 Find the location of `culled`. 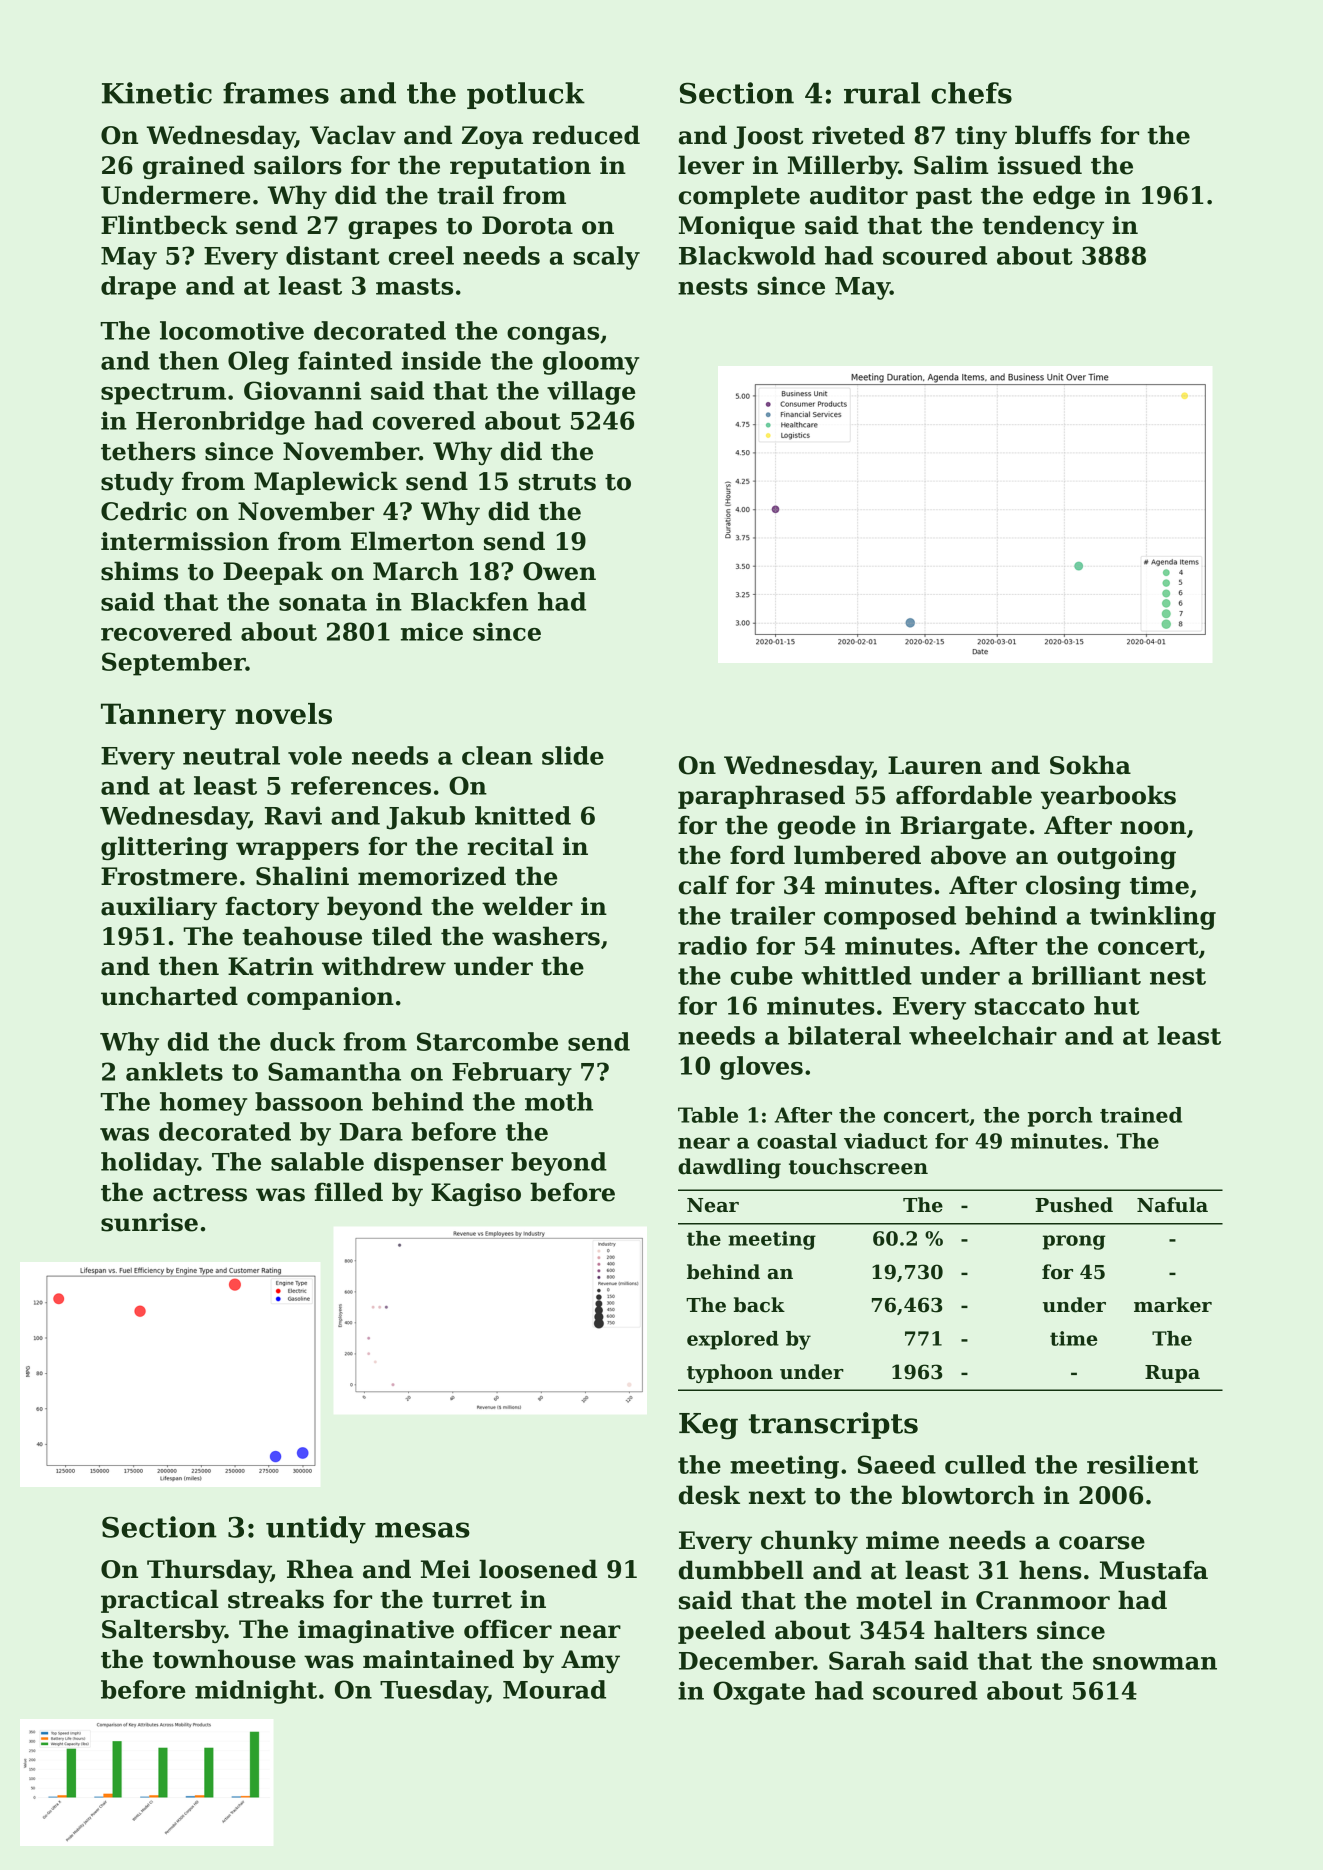

culled is located at coordinates (985, 1464).
